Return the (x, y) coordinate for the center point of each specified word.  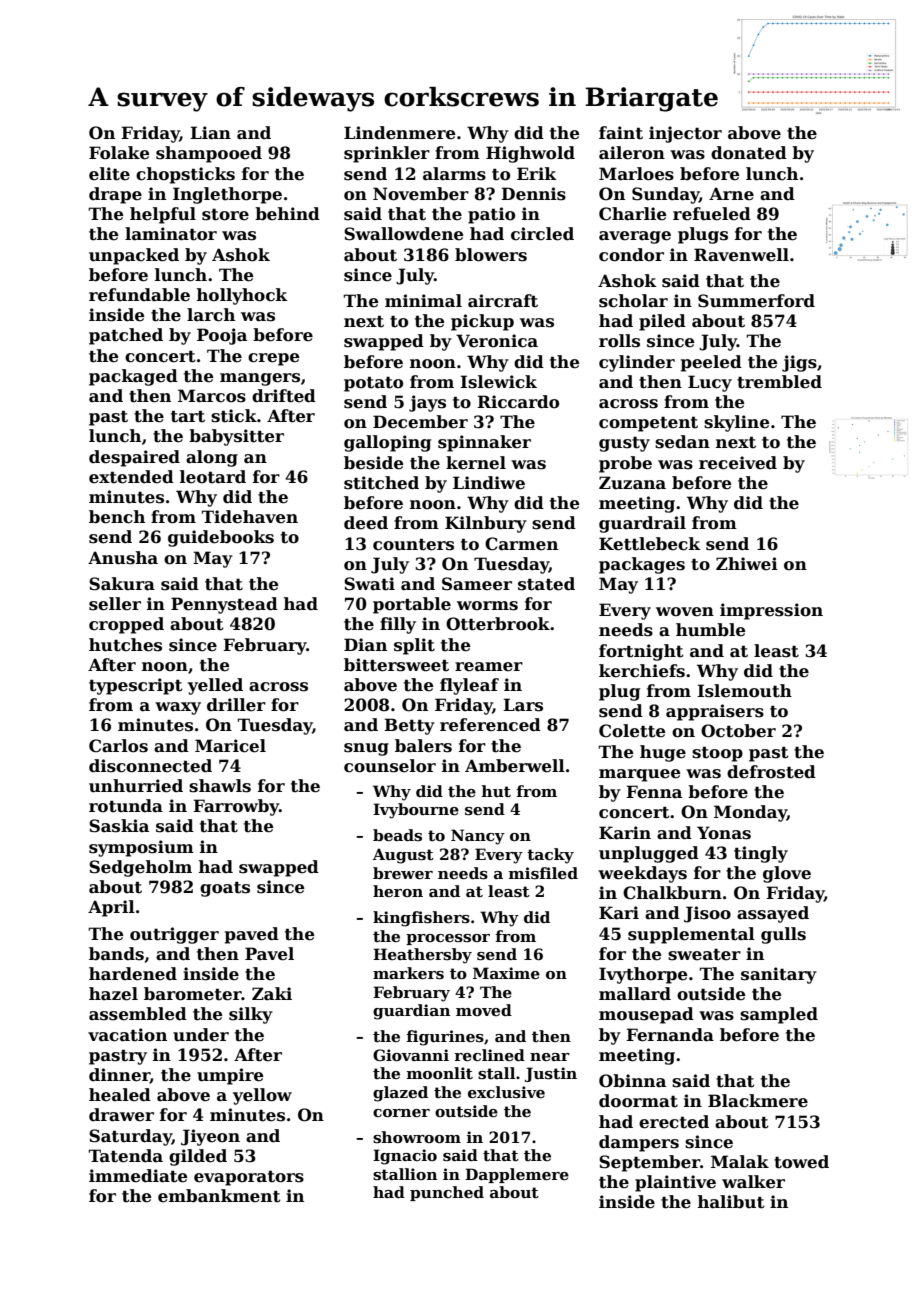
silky (251, 1015)
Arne (731, 194)
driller (236, 705)
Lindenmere (399, 133)
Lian (210, 133)
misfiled (543, 873)
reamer (489, 667)
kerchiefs (642, 671)
